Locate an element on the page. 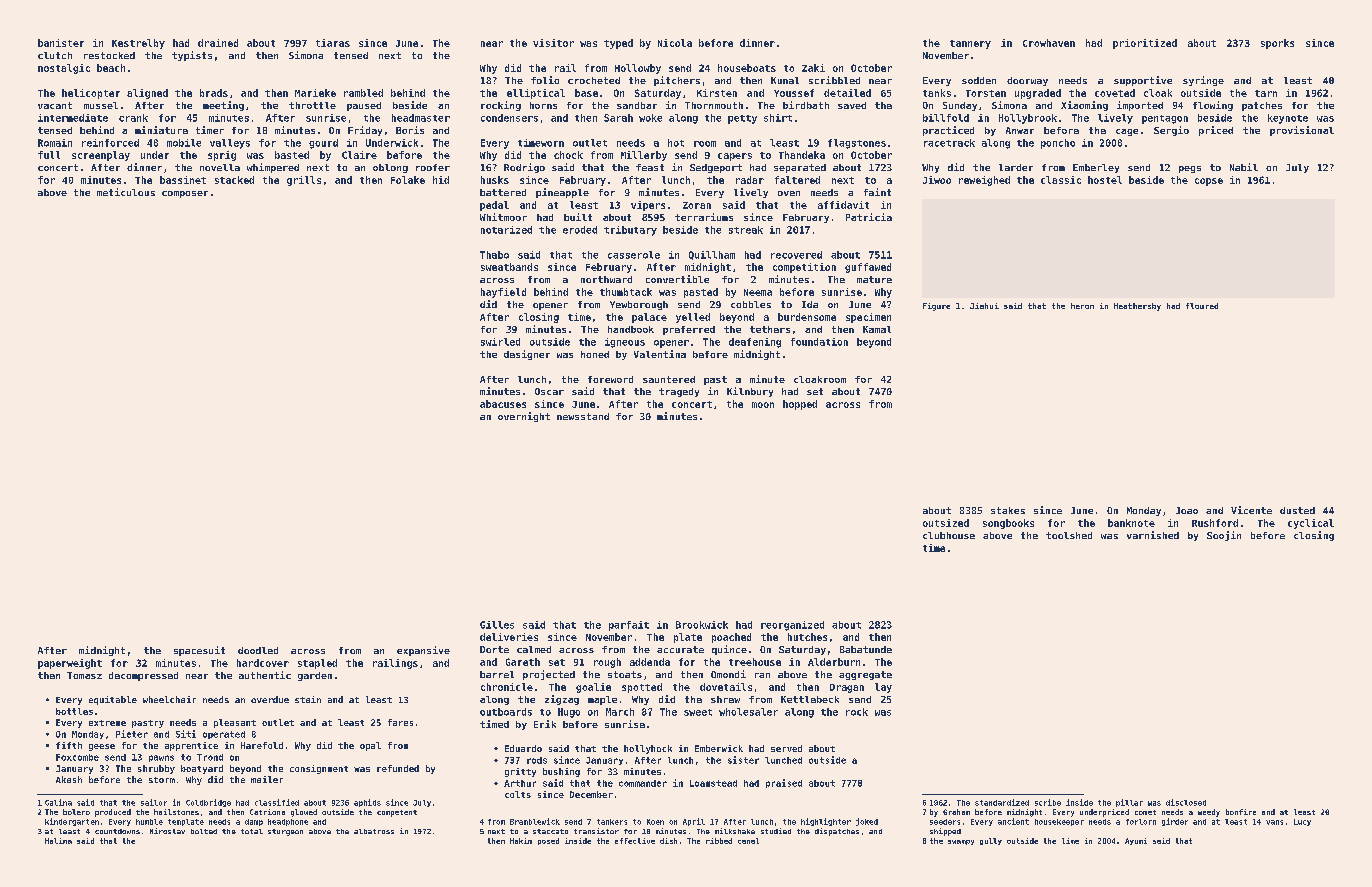  typists is located at coordinates (192, 56).
